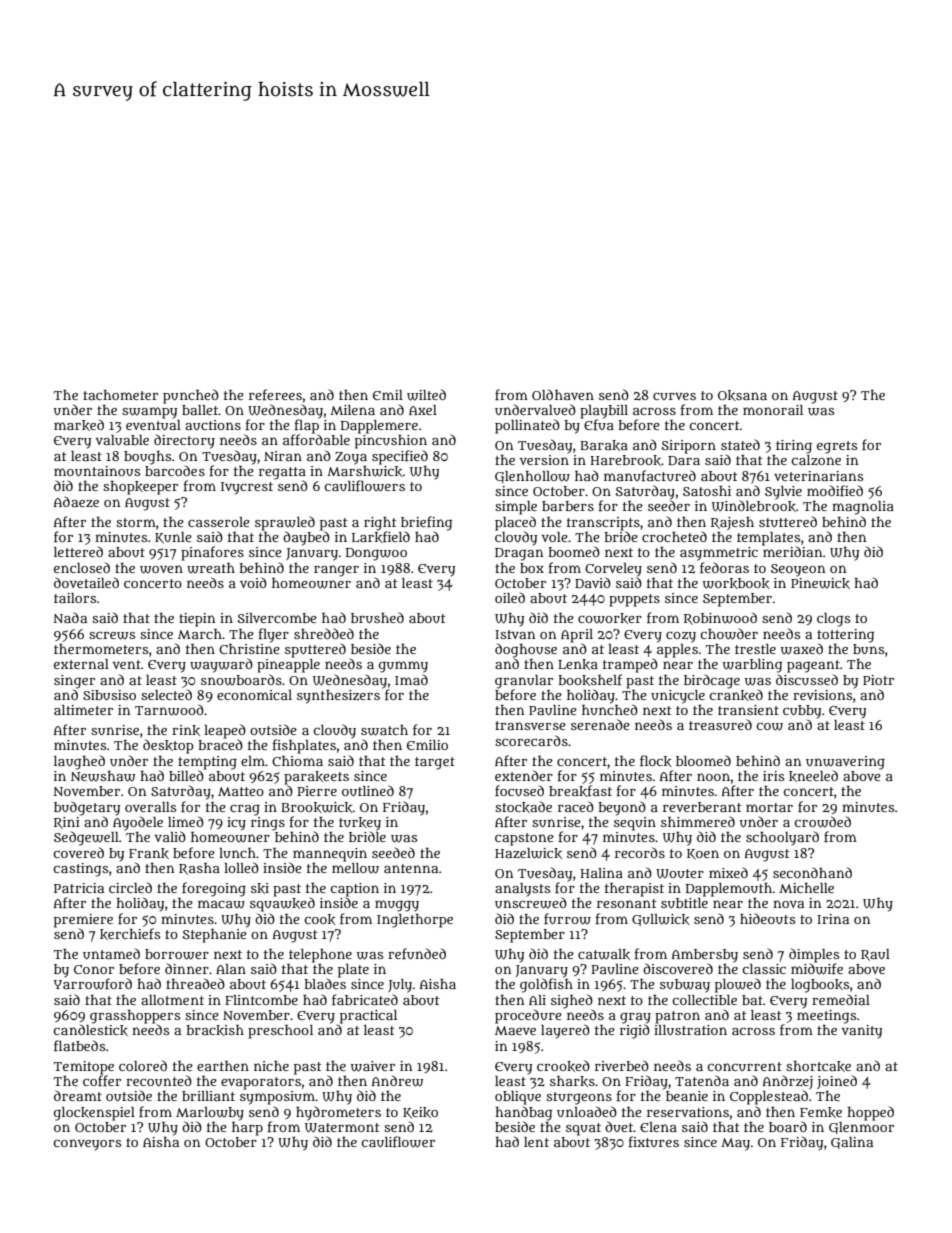 The width and height of the image is (952, 1233). Describe the element at coordinates (748, 710) in the image. I see `transient` at that location.
